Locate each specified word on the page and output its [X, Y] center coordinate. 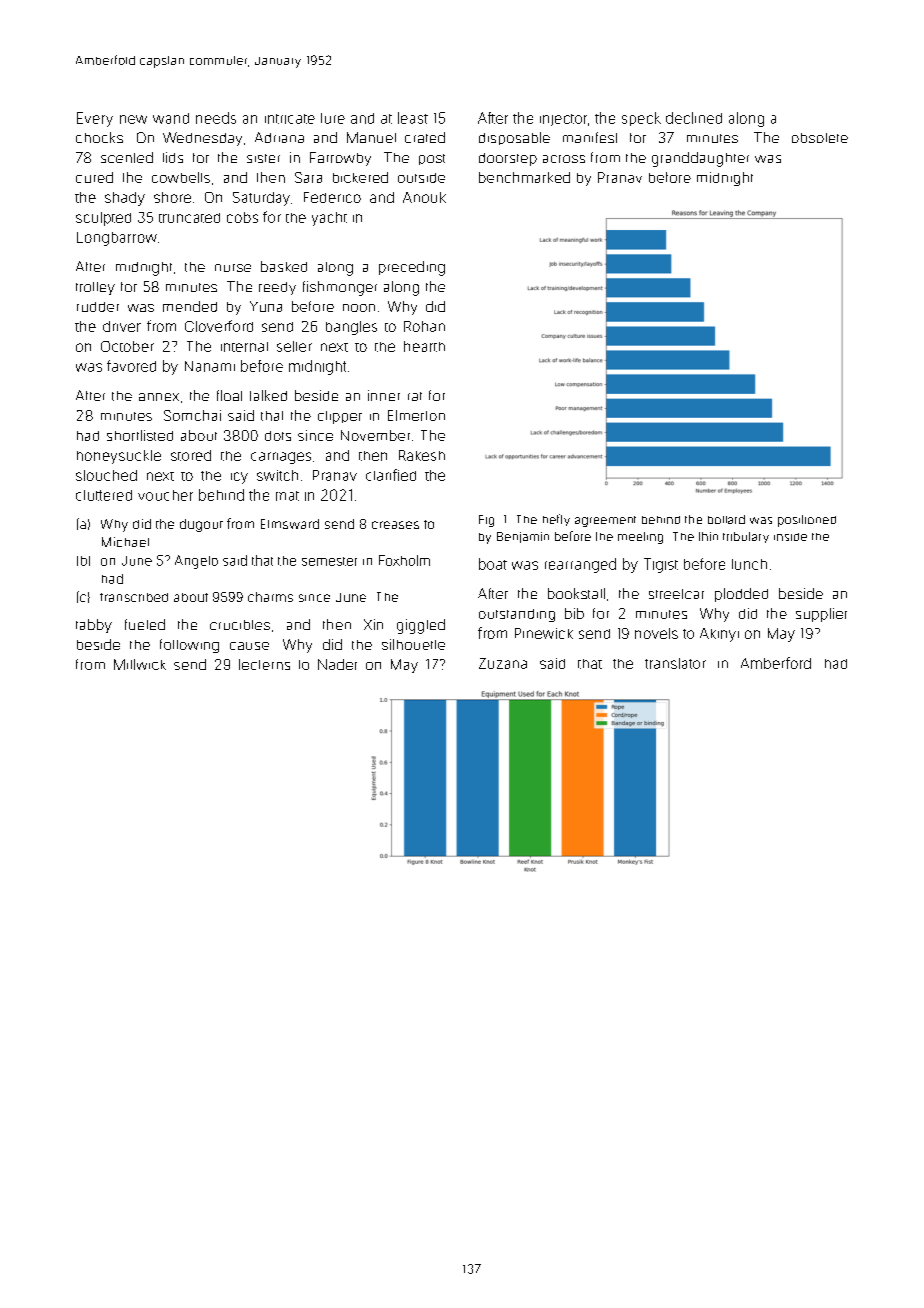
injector [563, 120]
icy [239, 478]
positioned [807, 521]
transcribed [134, 597]
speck [641, 119]
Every [95, 119]
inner [384, 395]
